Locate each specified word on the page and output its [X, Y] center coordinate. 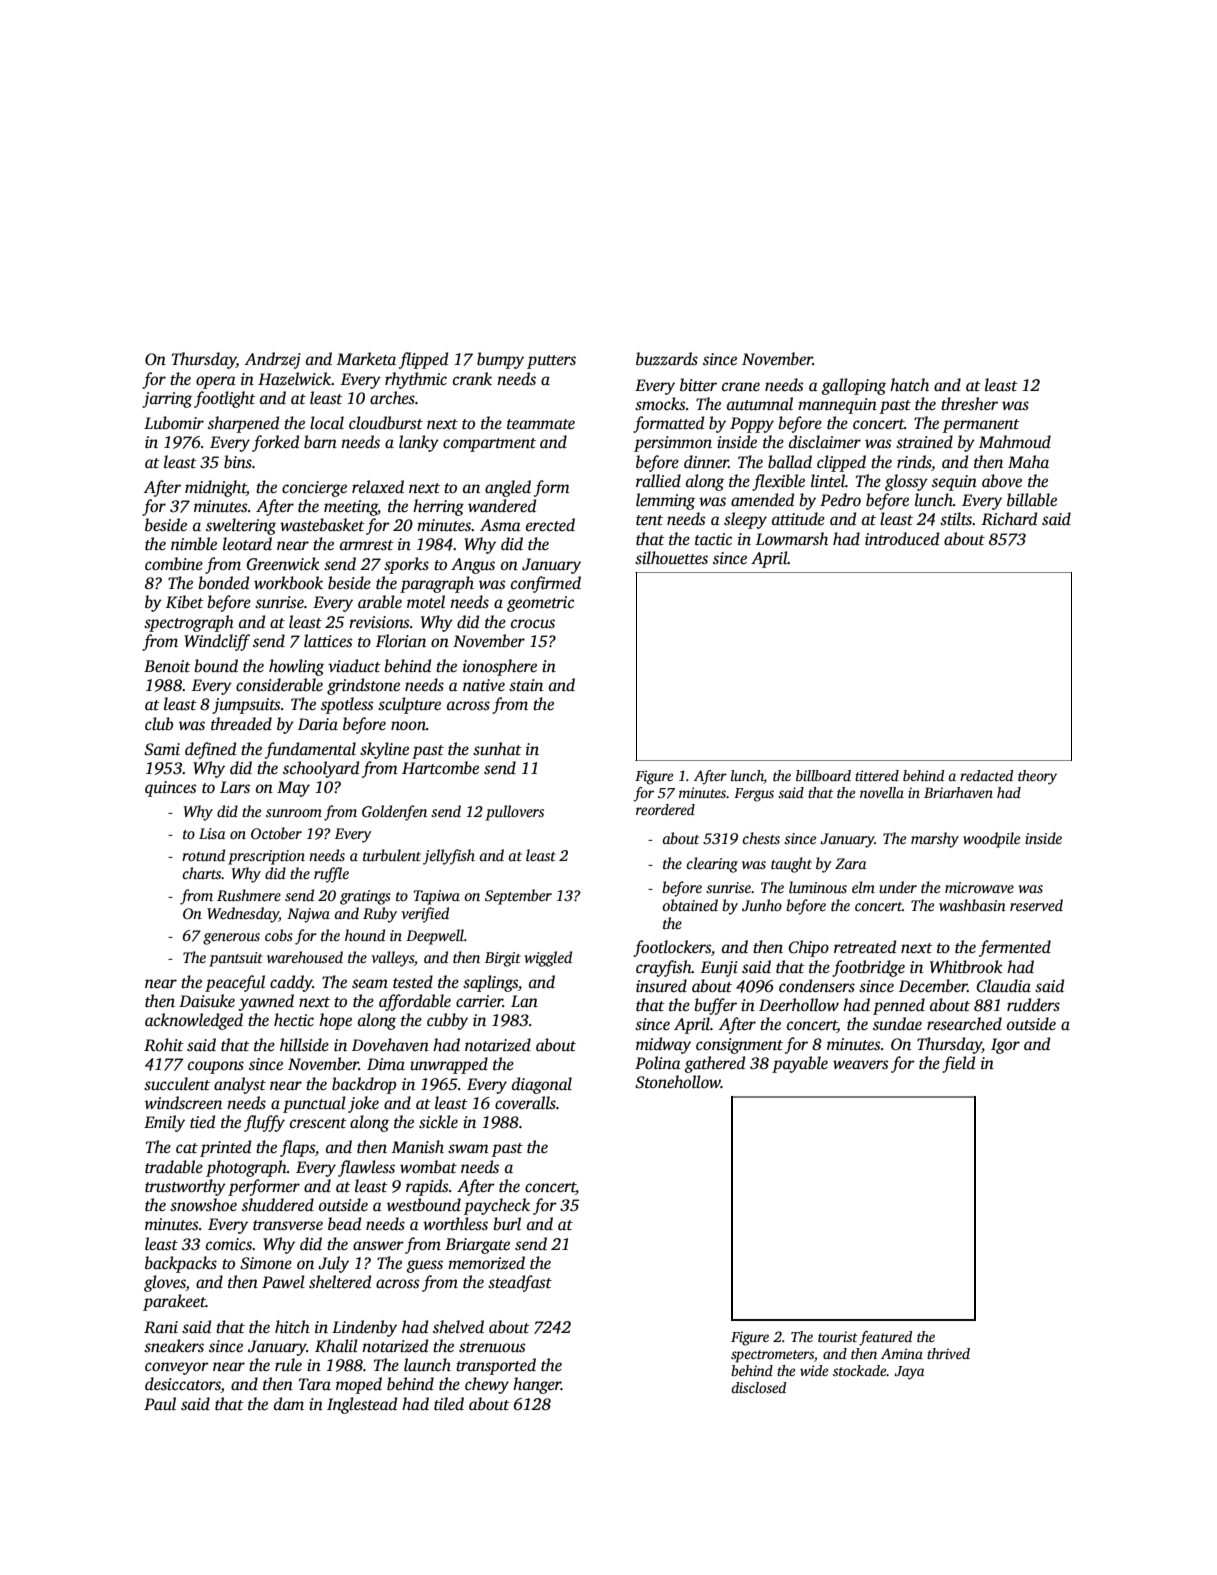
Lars [235, 787]
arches [392, 398]
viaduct [354, 666]
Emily [164, 1123]
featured [885, 1338]
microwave [979, 887]
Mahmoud [1015, 442]
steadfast [520, 1283]
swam [468, 1149]
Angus [473, 566]
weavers [861, 1065]
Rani [161, 1327]
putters [551, 362]
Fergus [754, 795]
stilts [956, 519]
